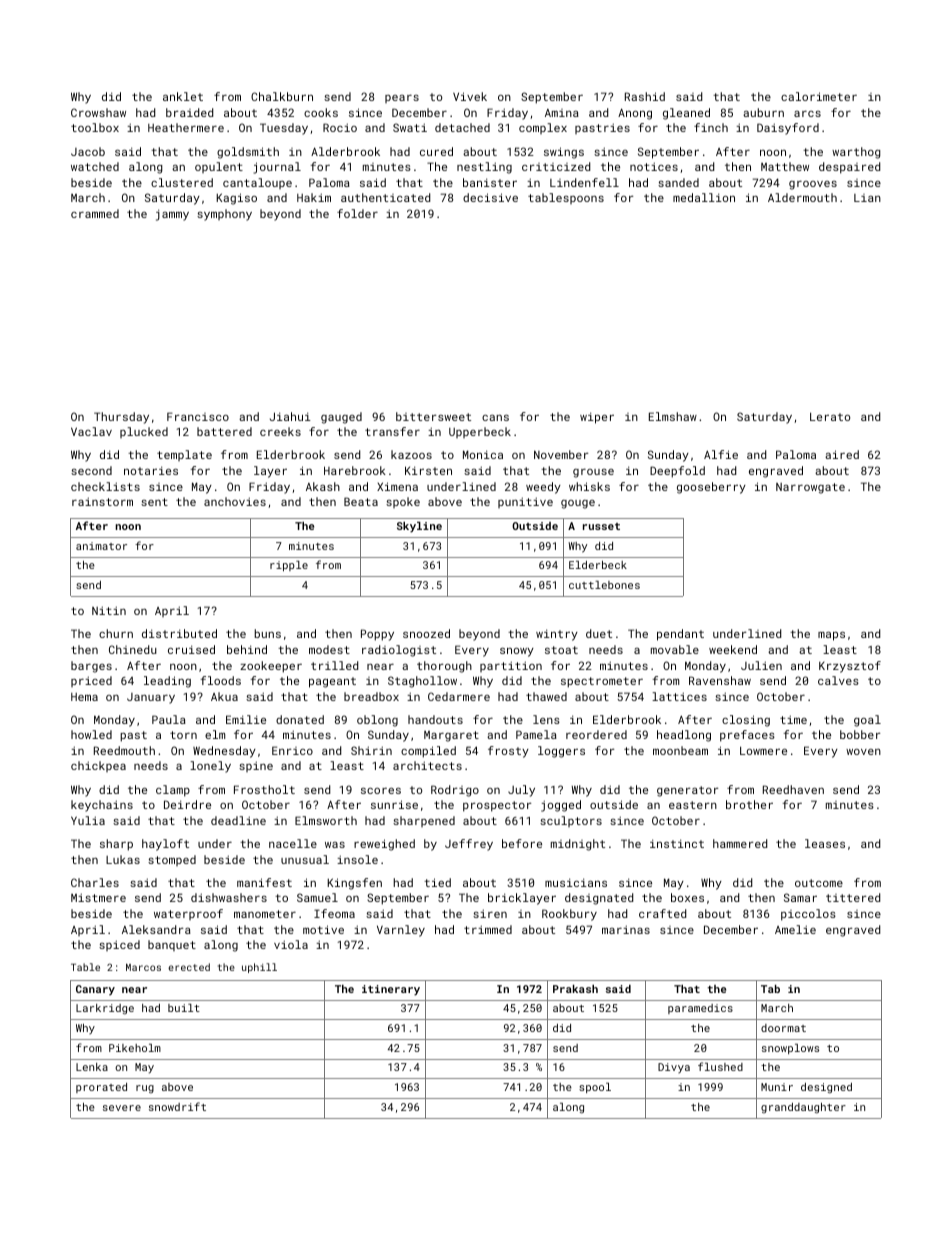 The image size is (952, 1233). What do you see at coordinates (830, 416) in the image?
I see `Lerato` at bounding box center [830, 416].
